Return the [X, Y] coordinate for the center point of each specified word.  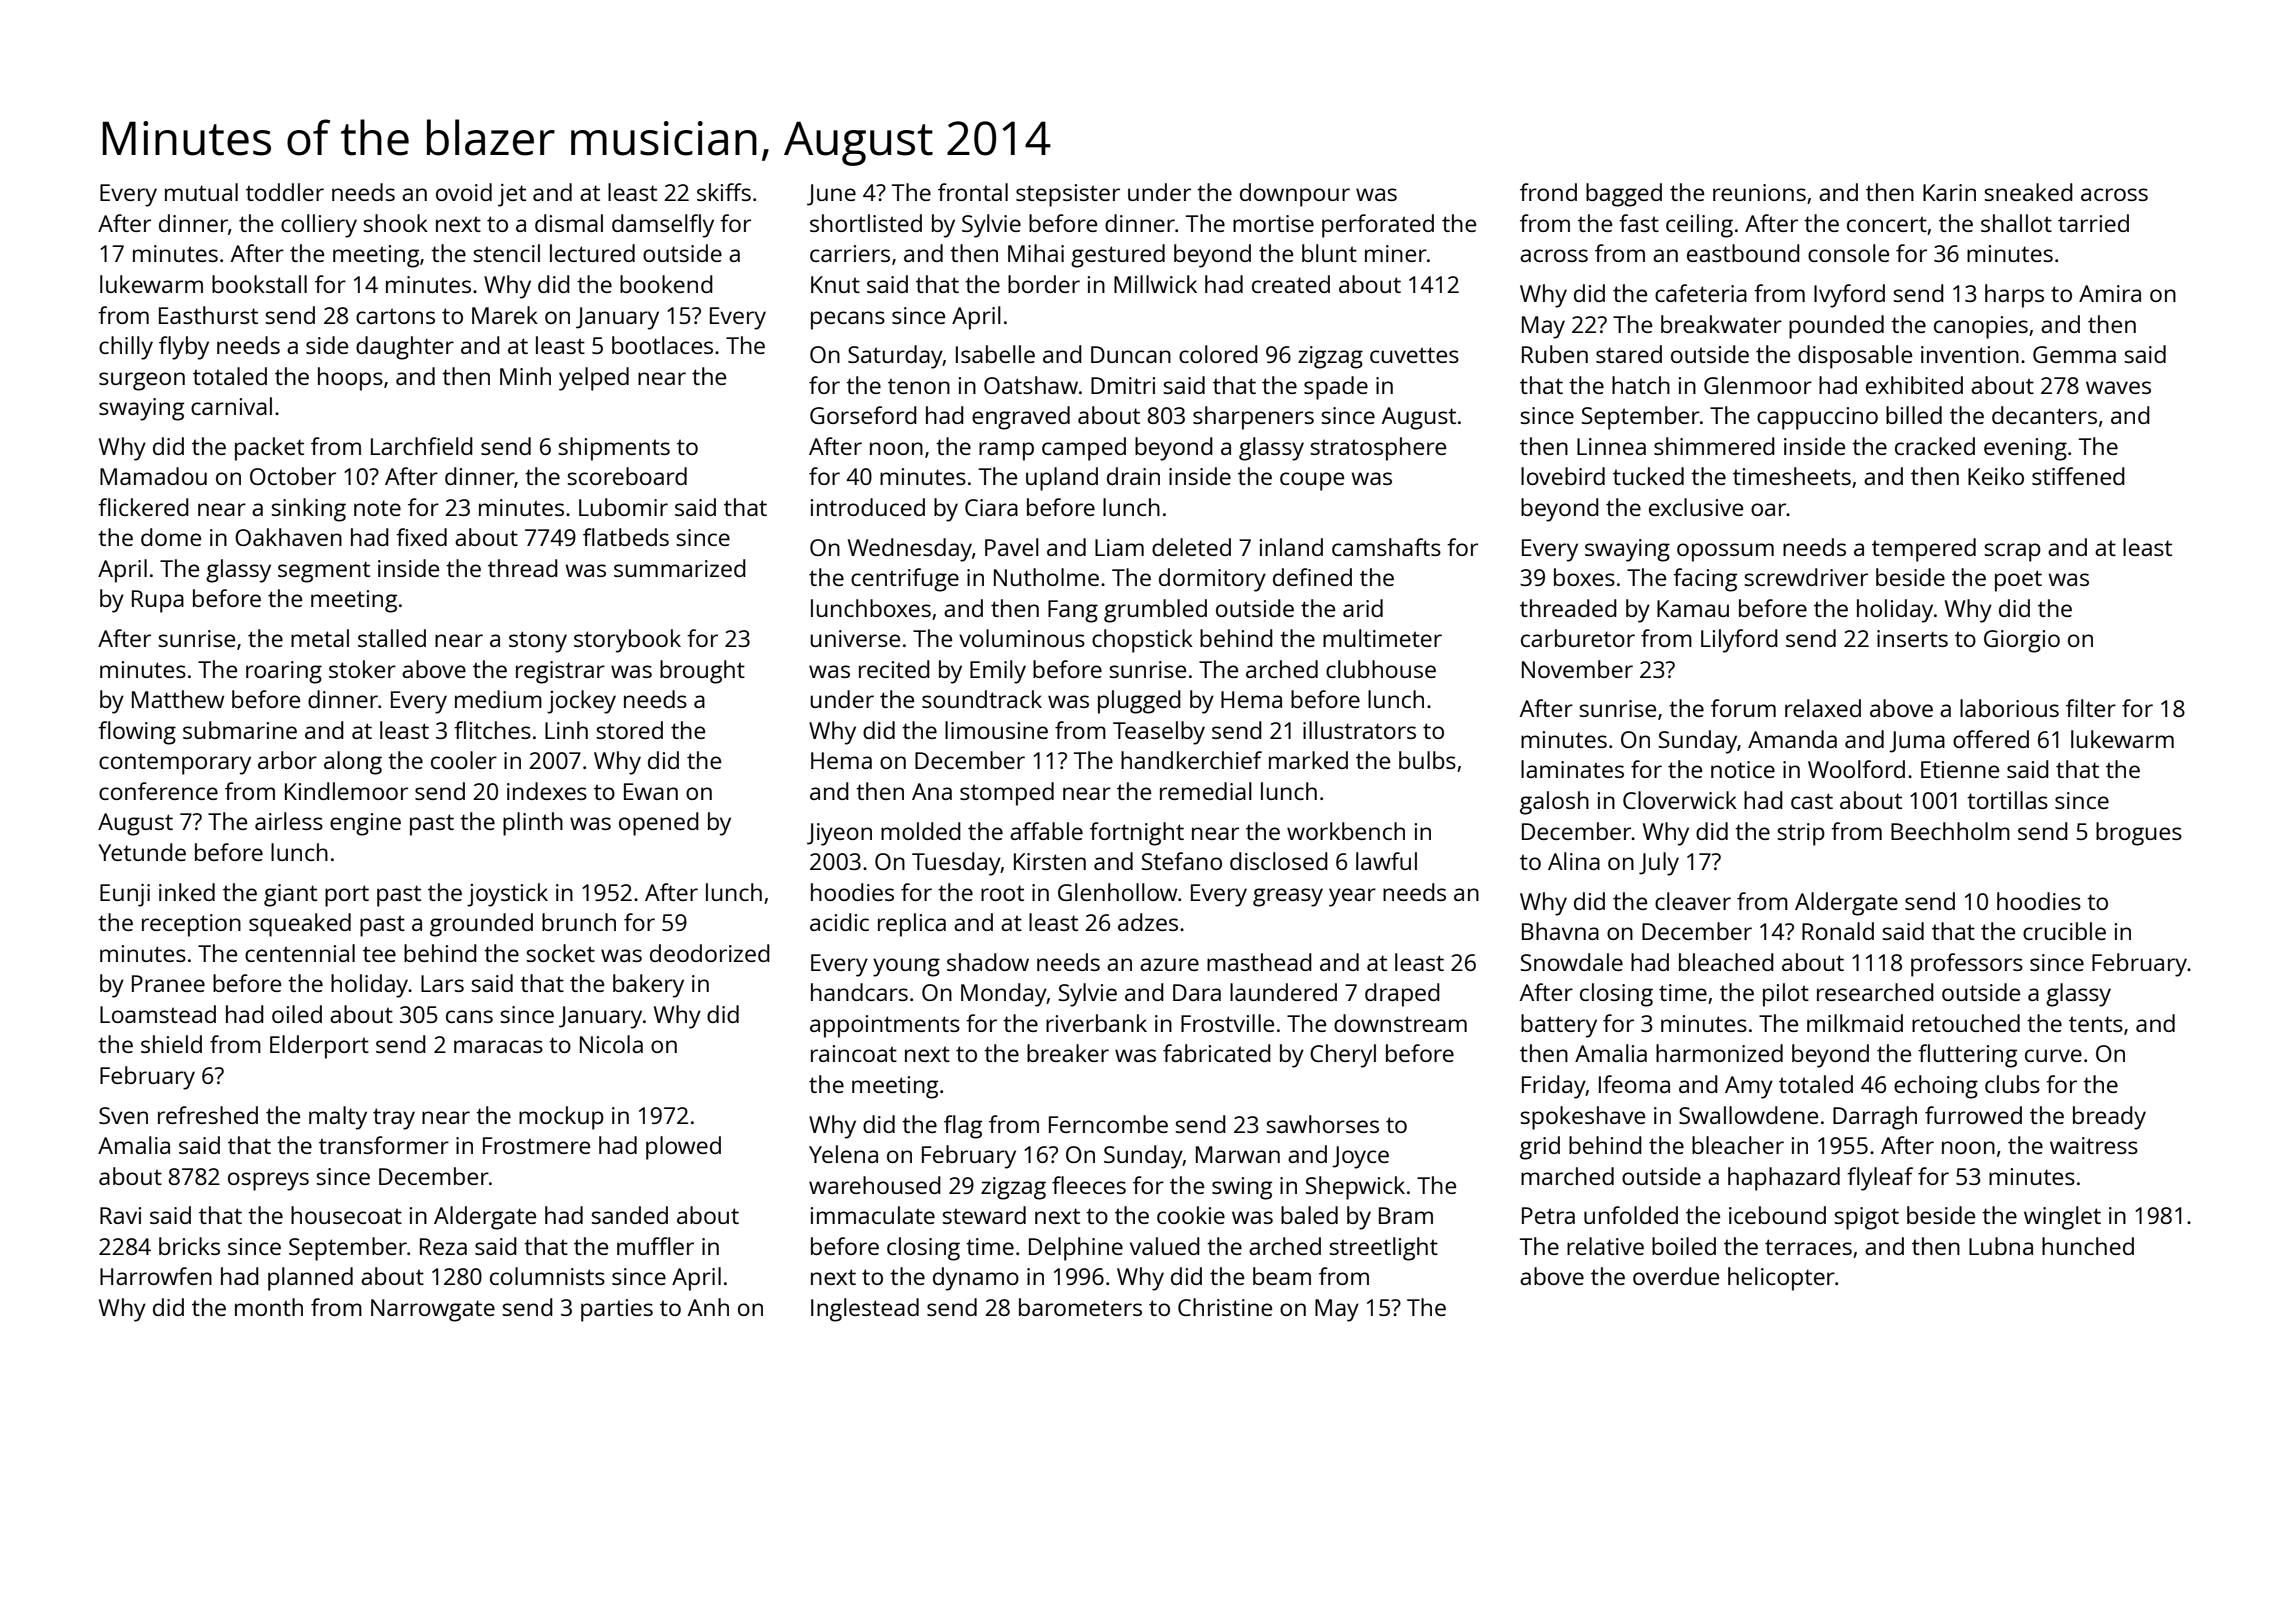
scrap [2012, 552]
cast [1812, 801]
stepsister [1068, 195]
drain [1133, 476]
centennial [300, 953]
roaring [284, 672]
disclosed [1279, 861]
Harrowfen [156, 1276]
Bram [1406, 1215]
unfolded [1631, 1215]
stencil [506, 253]
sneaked [2028, 192]
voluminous [1022, 638]
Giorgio [2022, 641]
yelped [594, 379]
